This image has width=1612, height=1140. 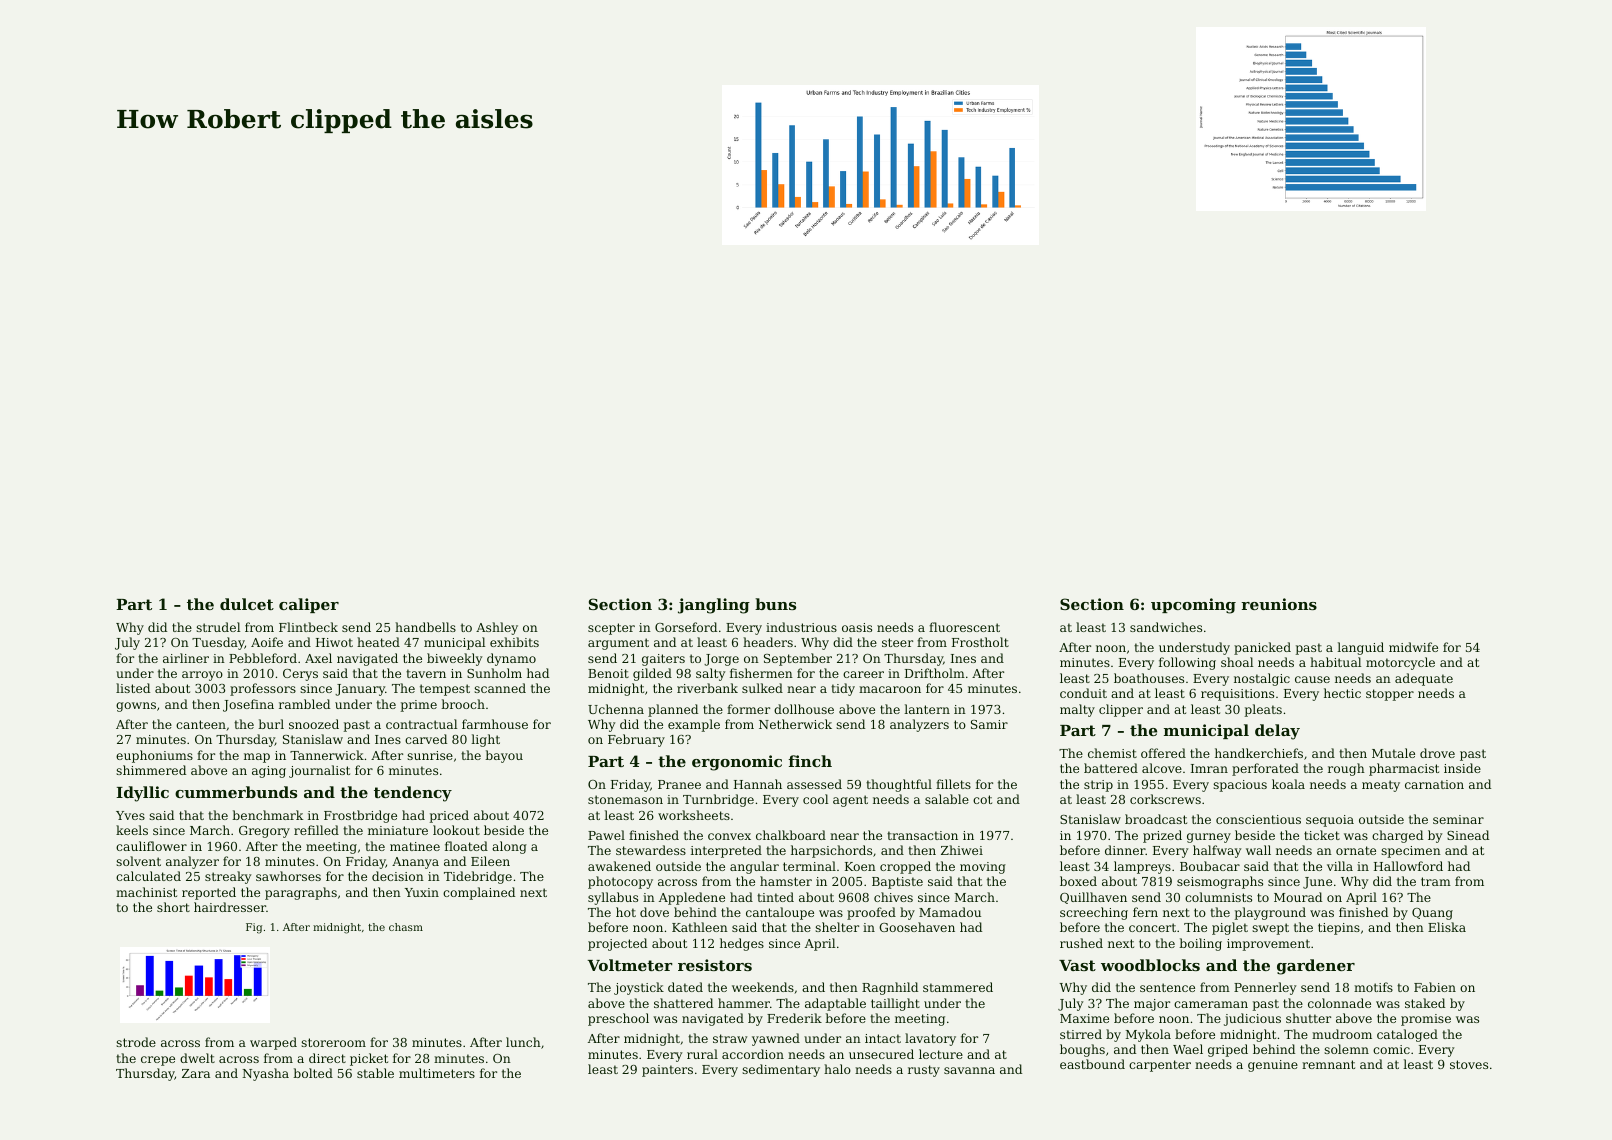 What do you see at coordinates (702, 1054) in the image?
I see `rural` at bounding box center [702, 1054].
